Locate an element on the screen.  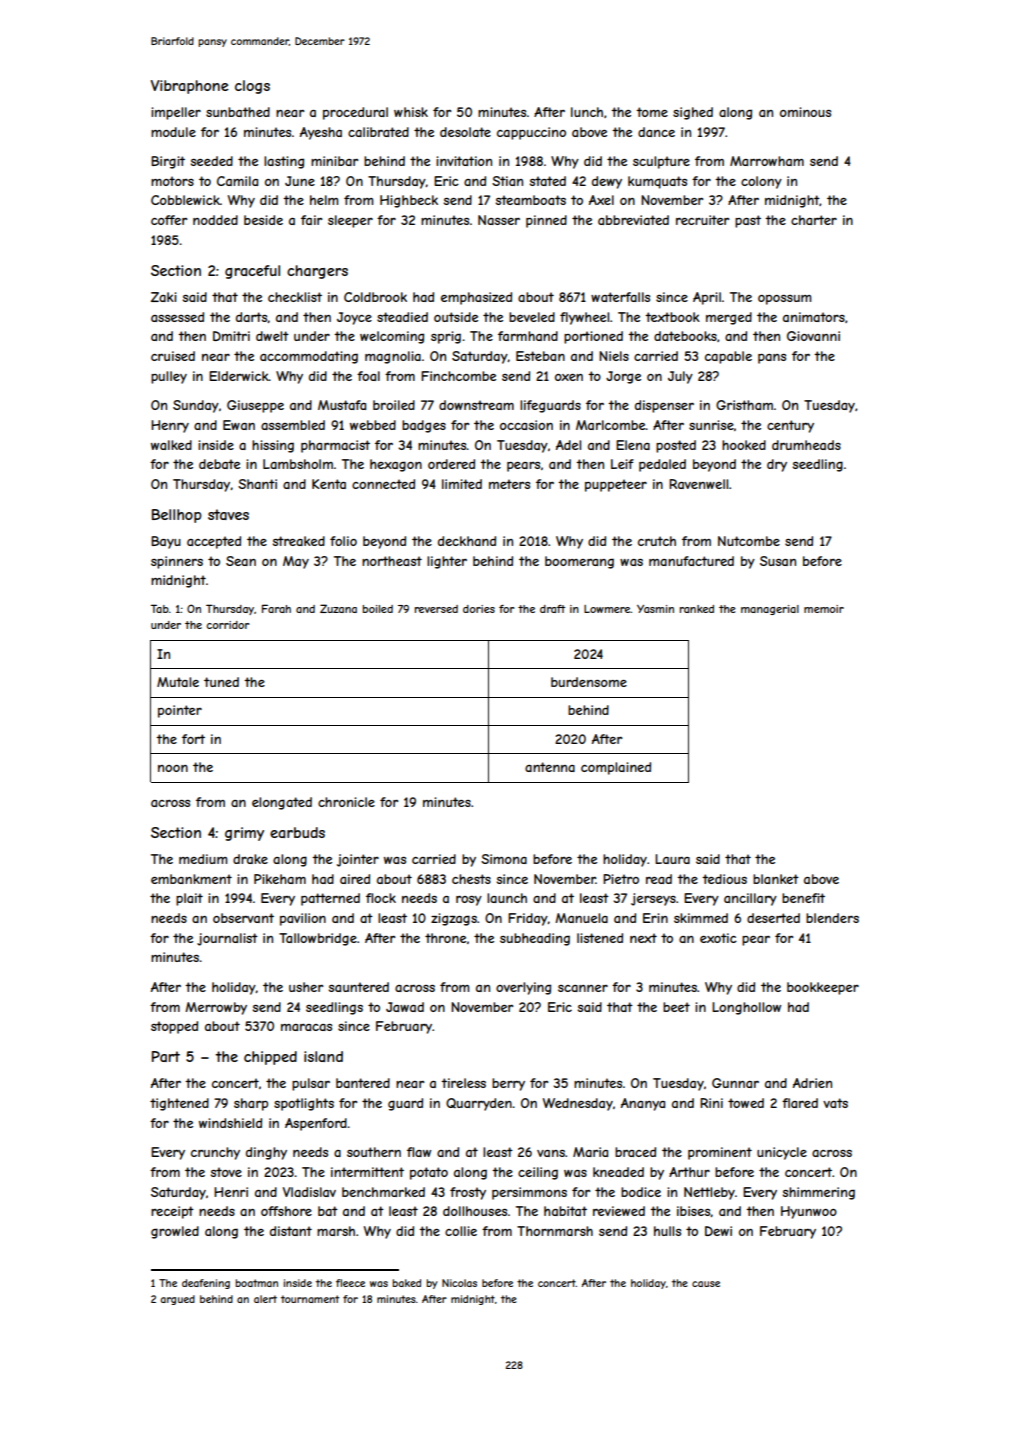
tedious is located at coordinates (724, 879).
